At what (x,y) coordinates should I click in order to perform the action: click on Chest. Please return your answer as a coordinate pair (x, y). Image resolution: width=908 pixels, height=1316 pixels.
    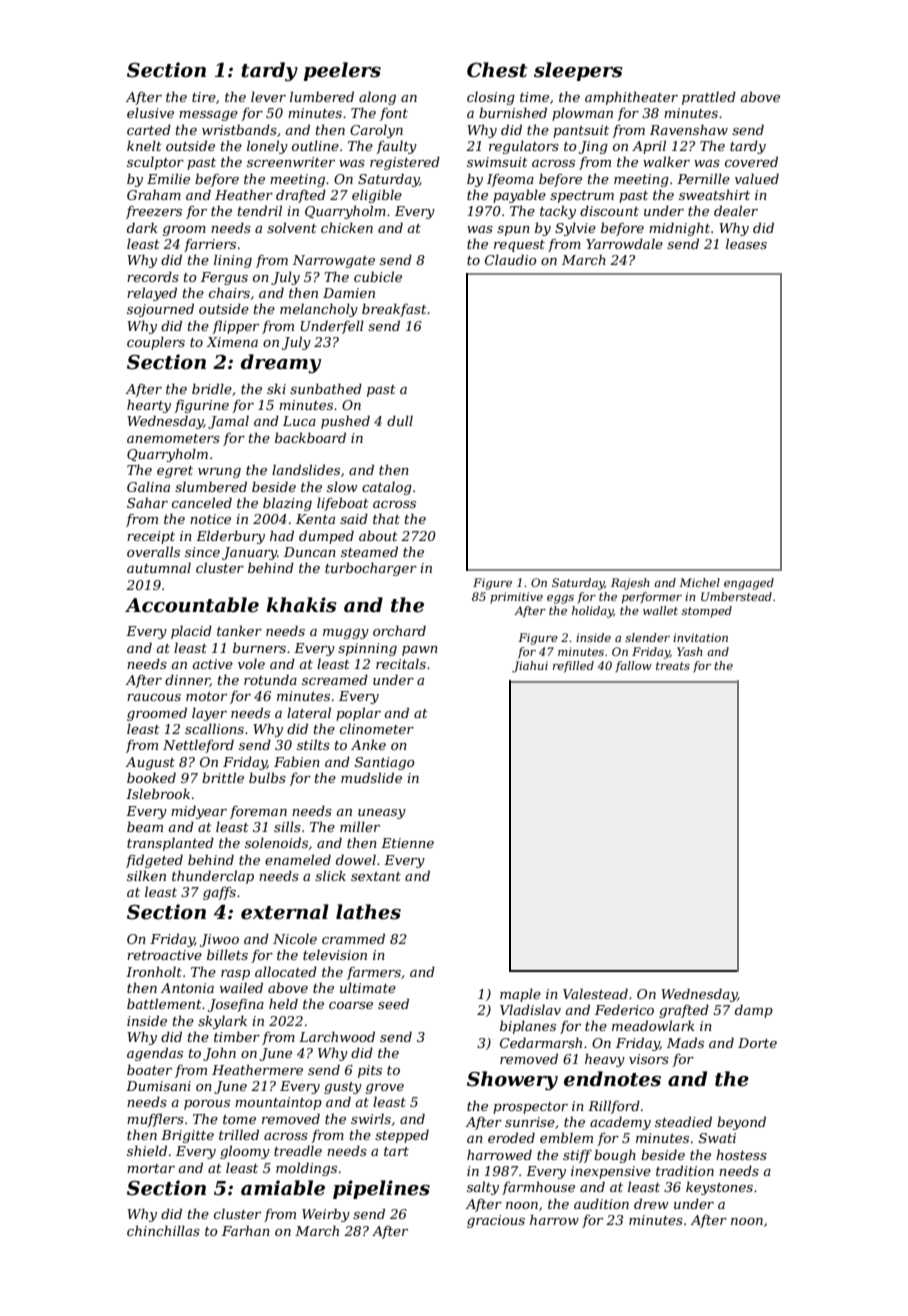
    Looking at the image, I should click on (497, 70).
